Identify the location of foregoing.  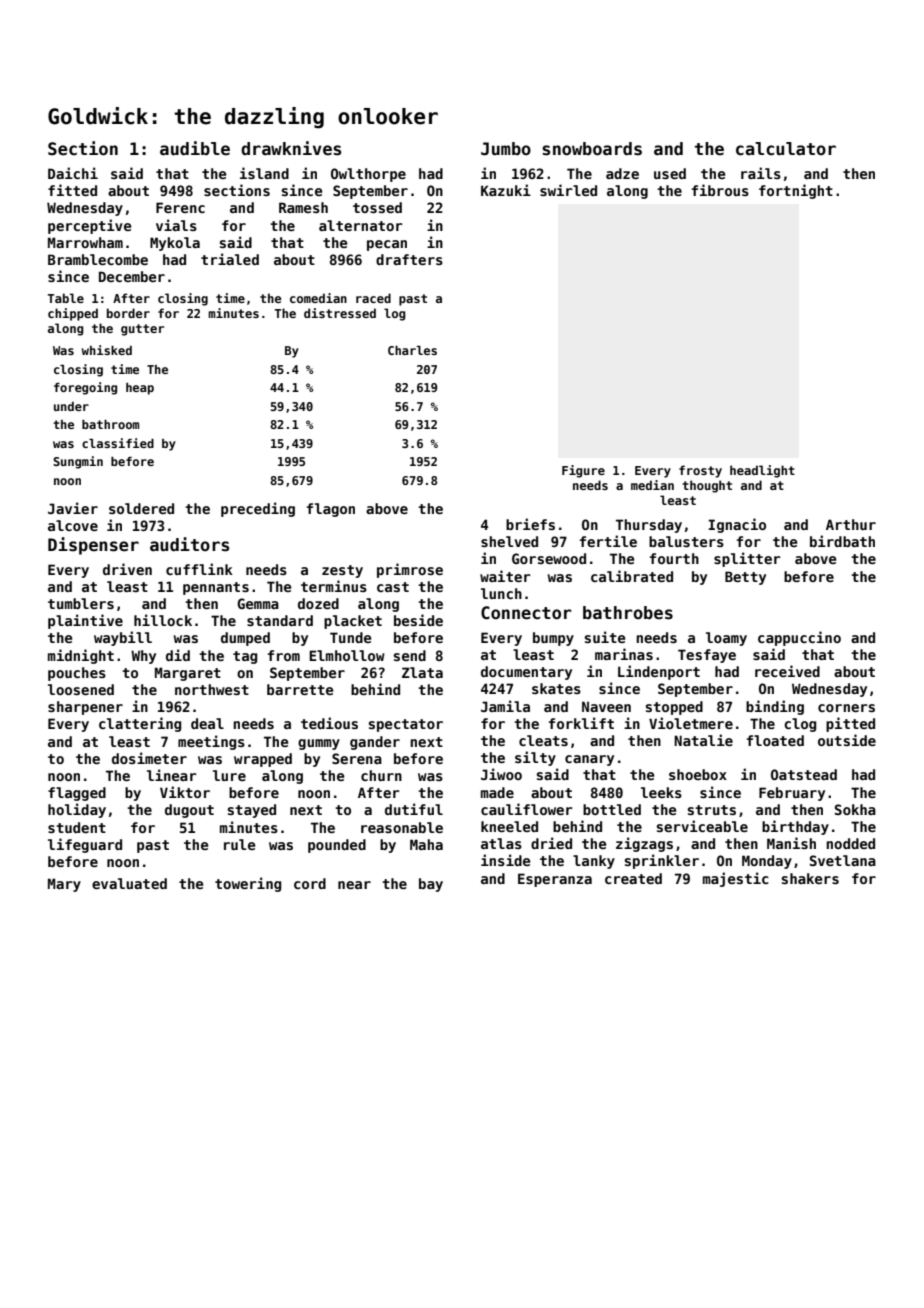
(85, 388).
